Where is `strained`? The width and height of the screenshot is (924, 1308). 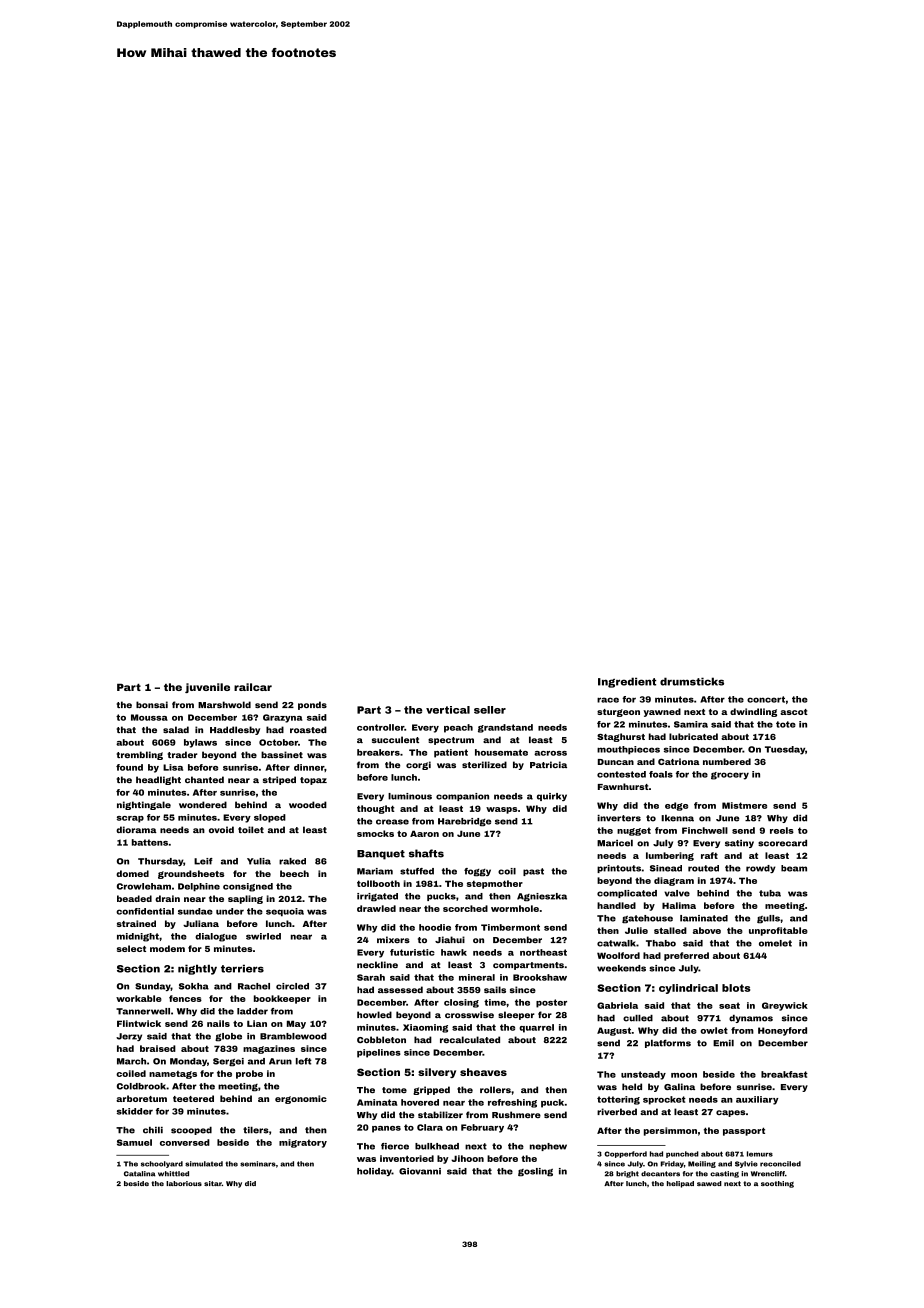 strained is located at coordinates (136, 923).
